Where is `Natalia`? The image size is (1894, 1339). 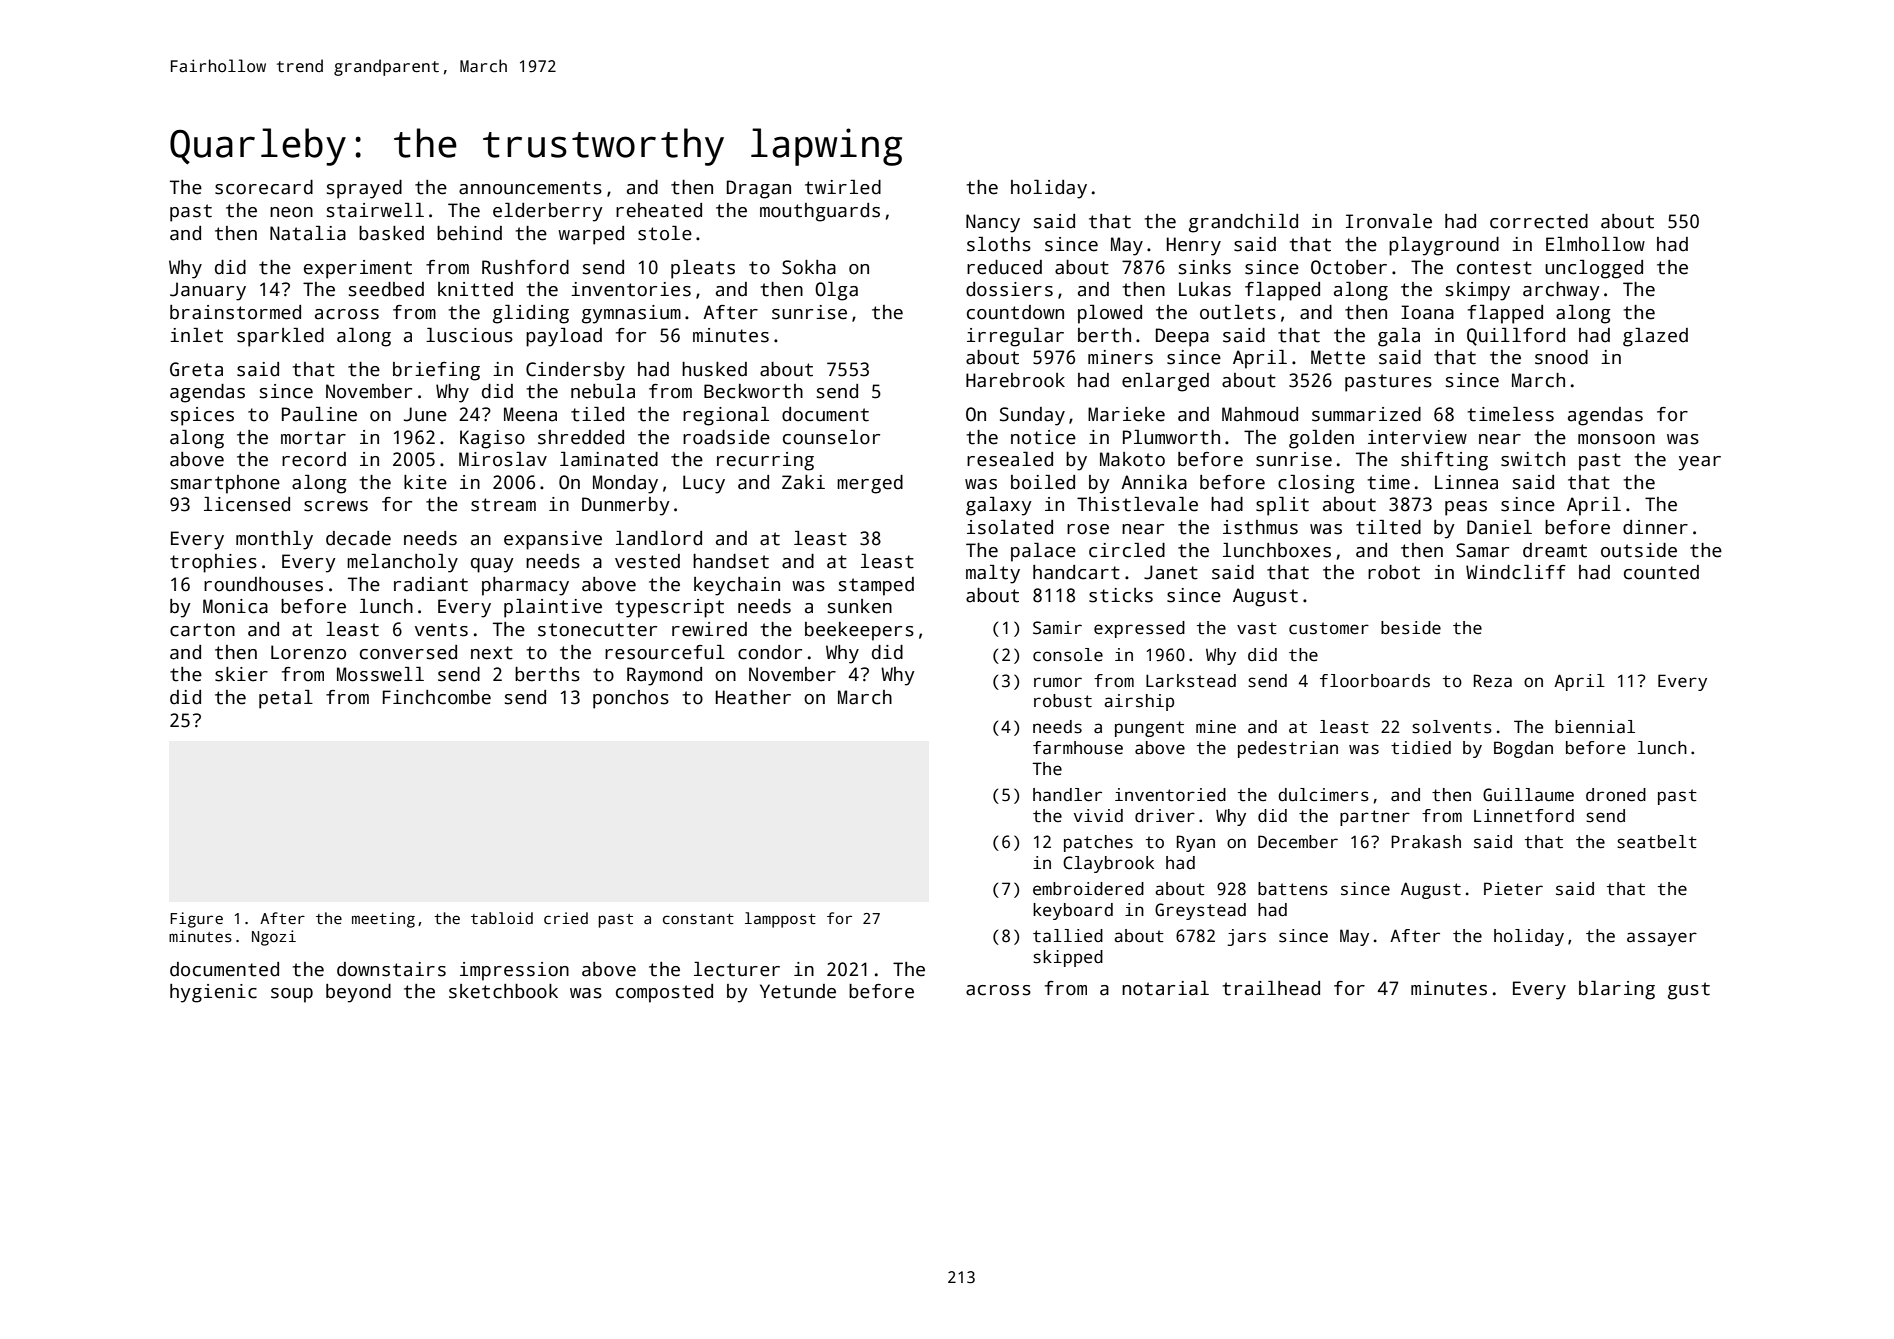 Natalia is located at coordinates (308, 233).
